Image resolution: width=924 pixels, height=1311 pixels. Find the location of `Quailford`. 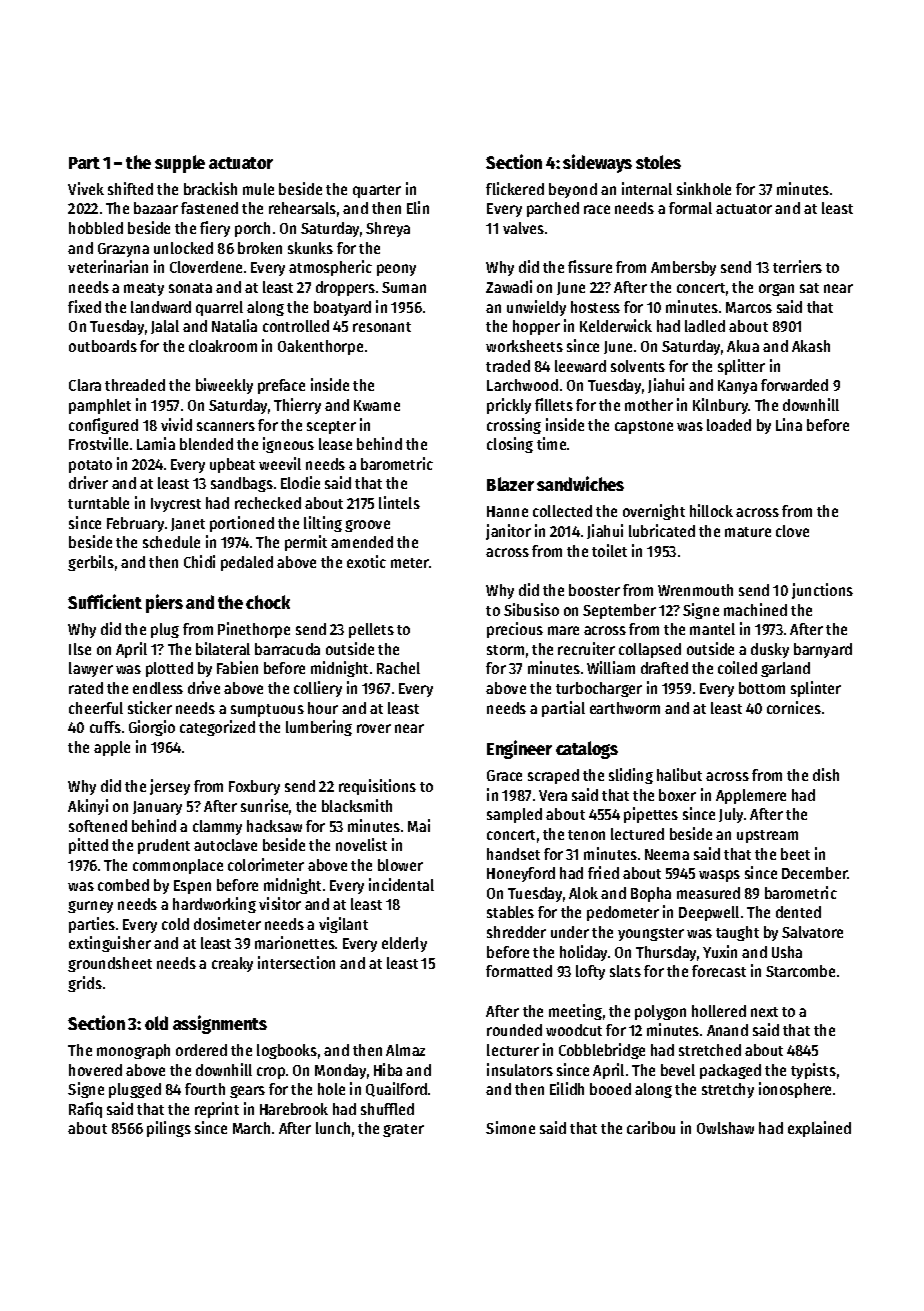

Quailford is located at coordinates (396, 1089).
